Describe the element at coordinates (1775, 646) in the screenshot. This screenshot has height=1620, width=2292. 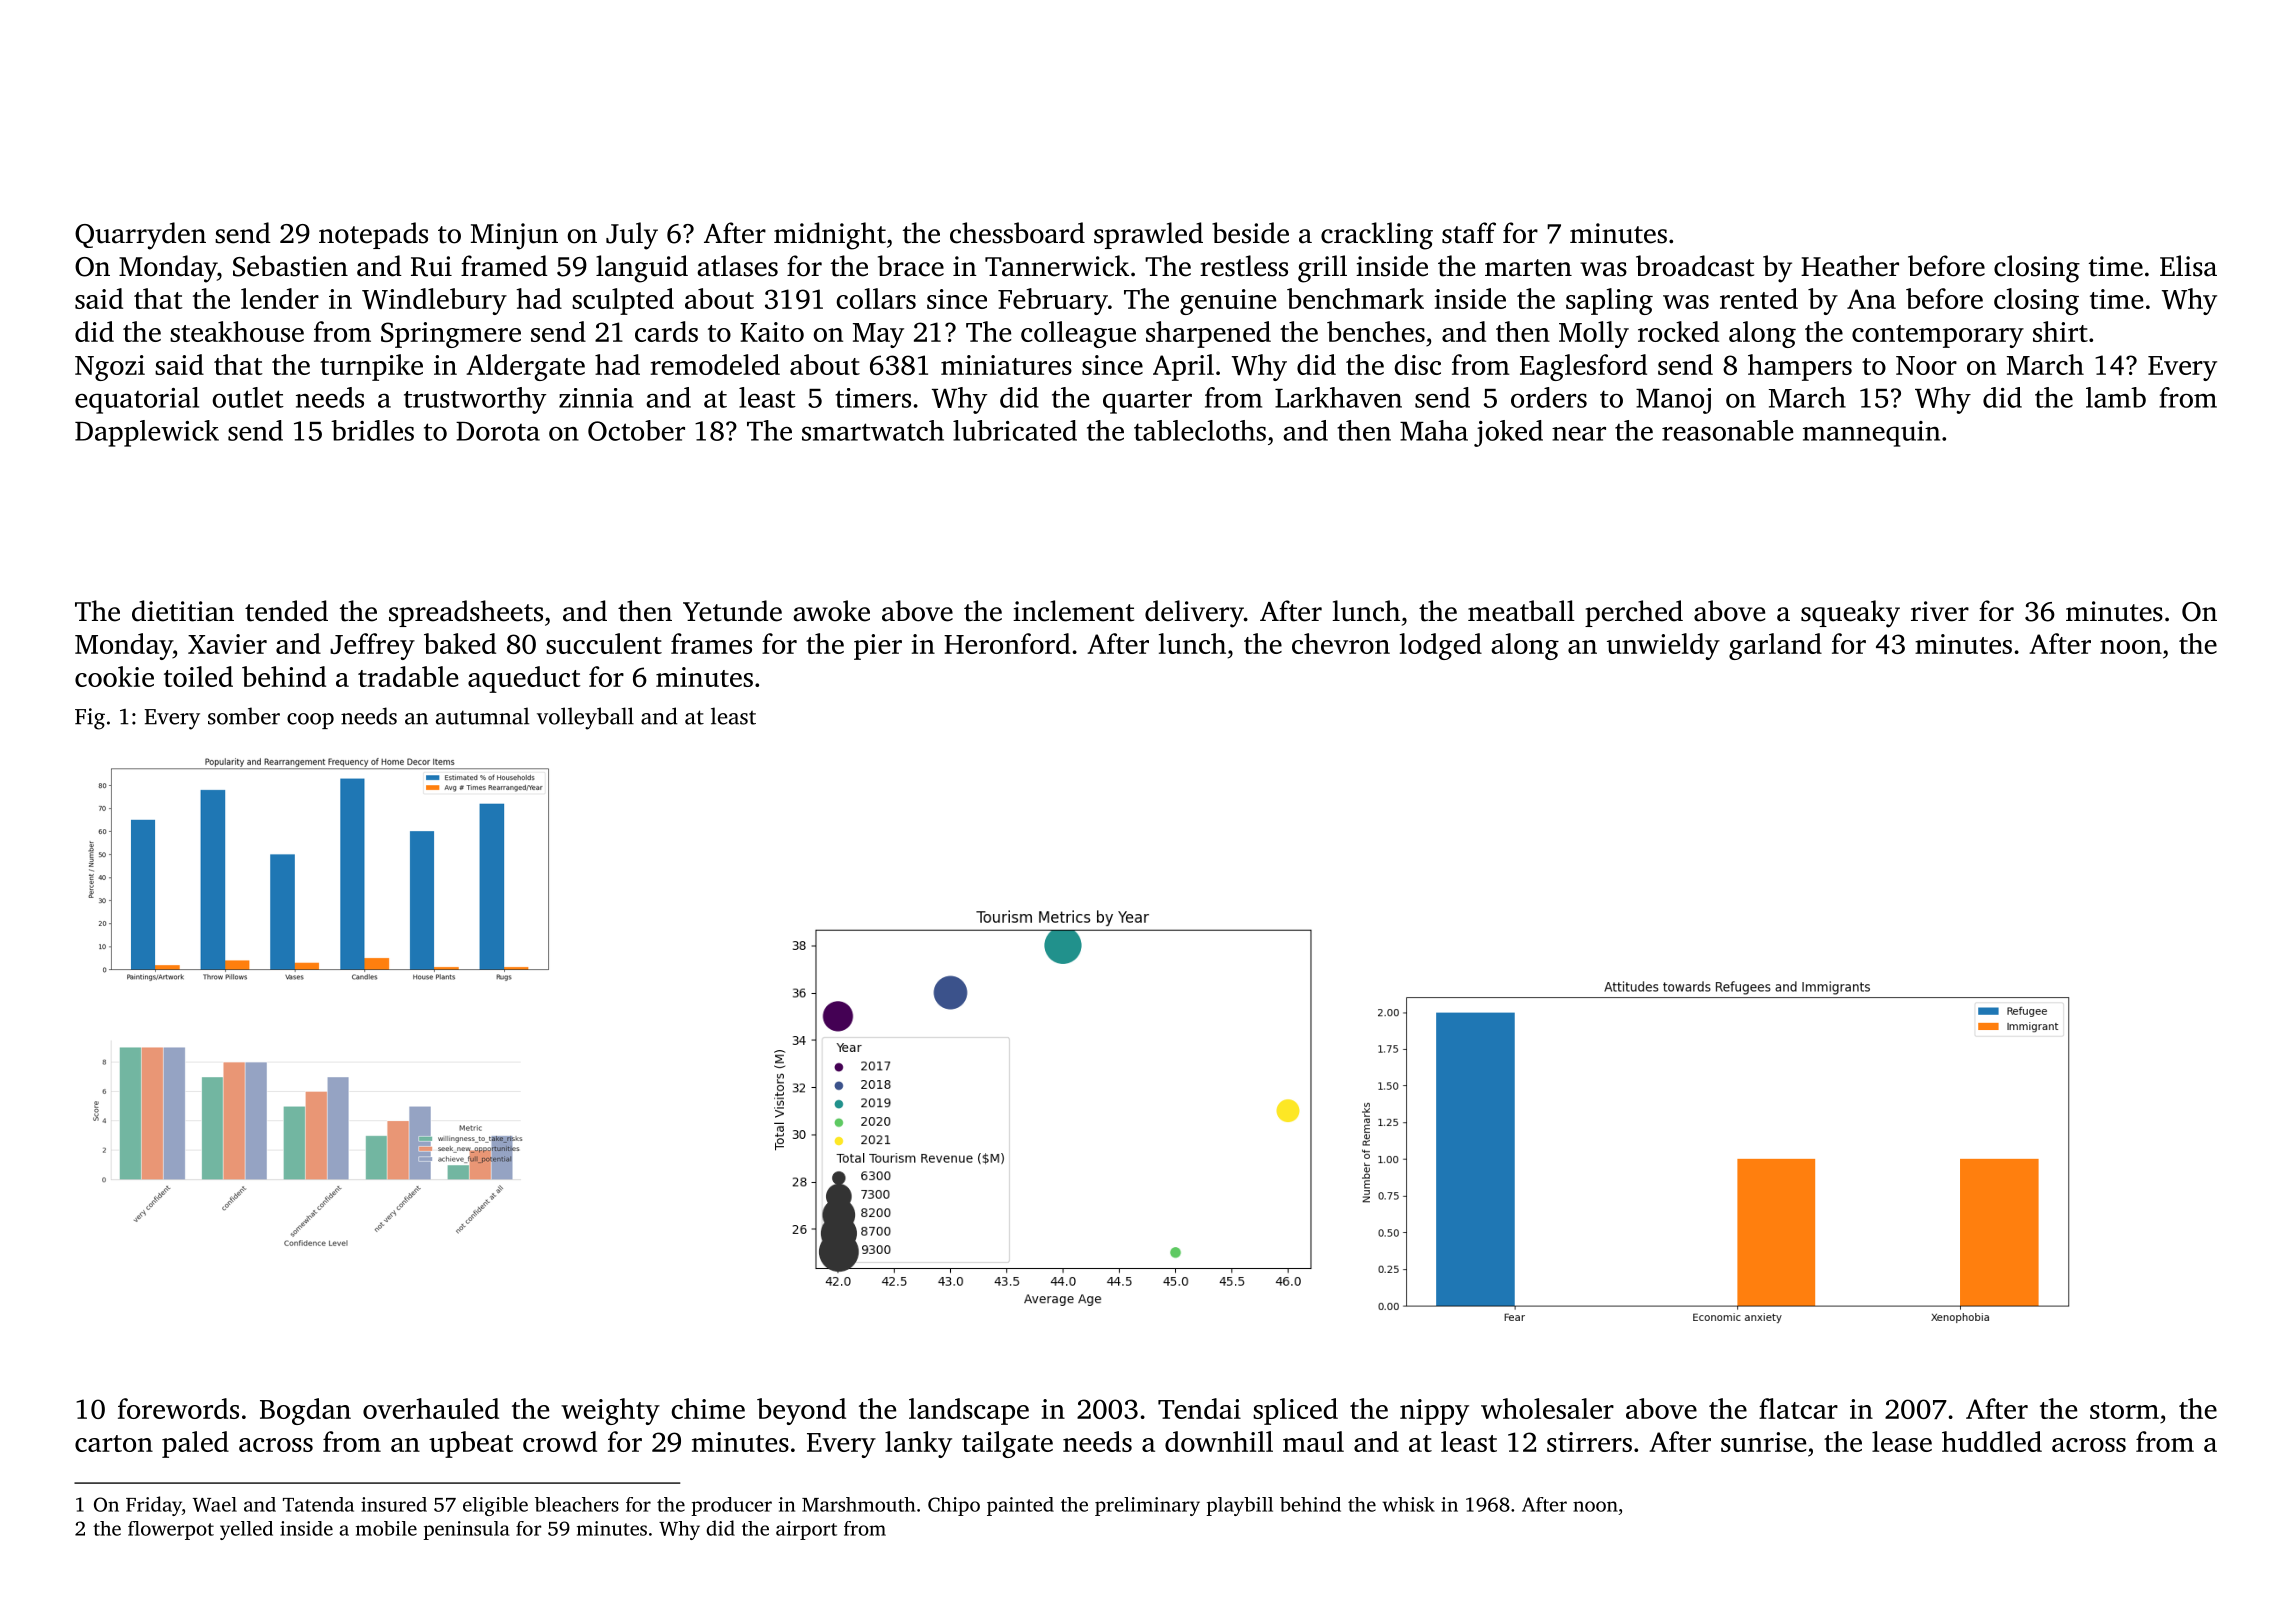
I see `garland` at that location.
